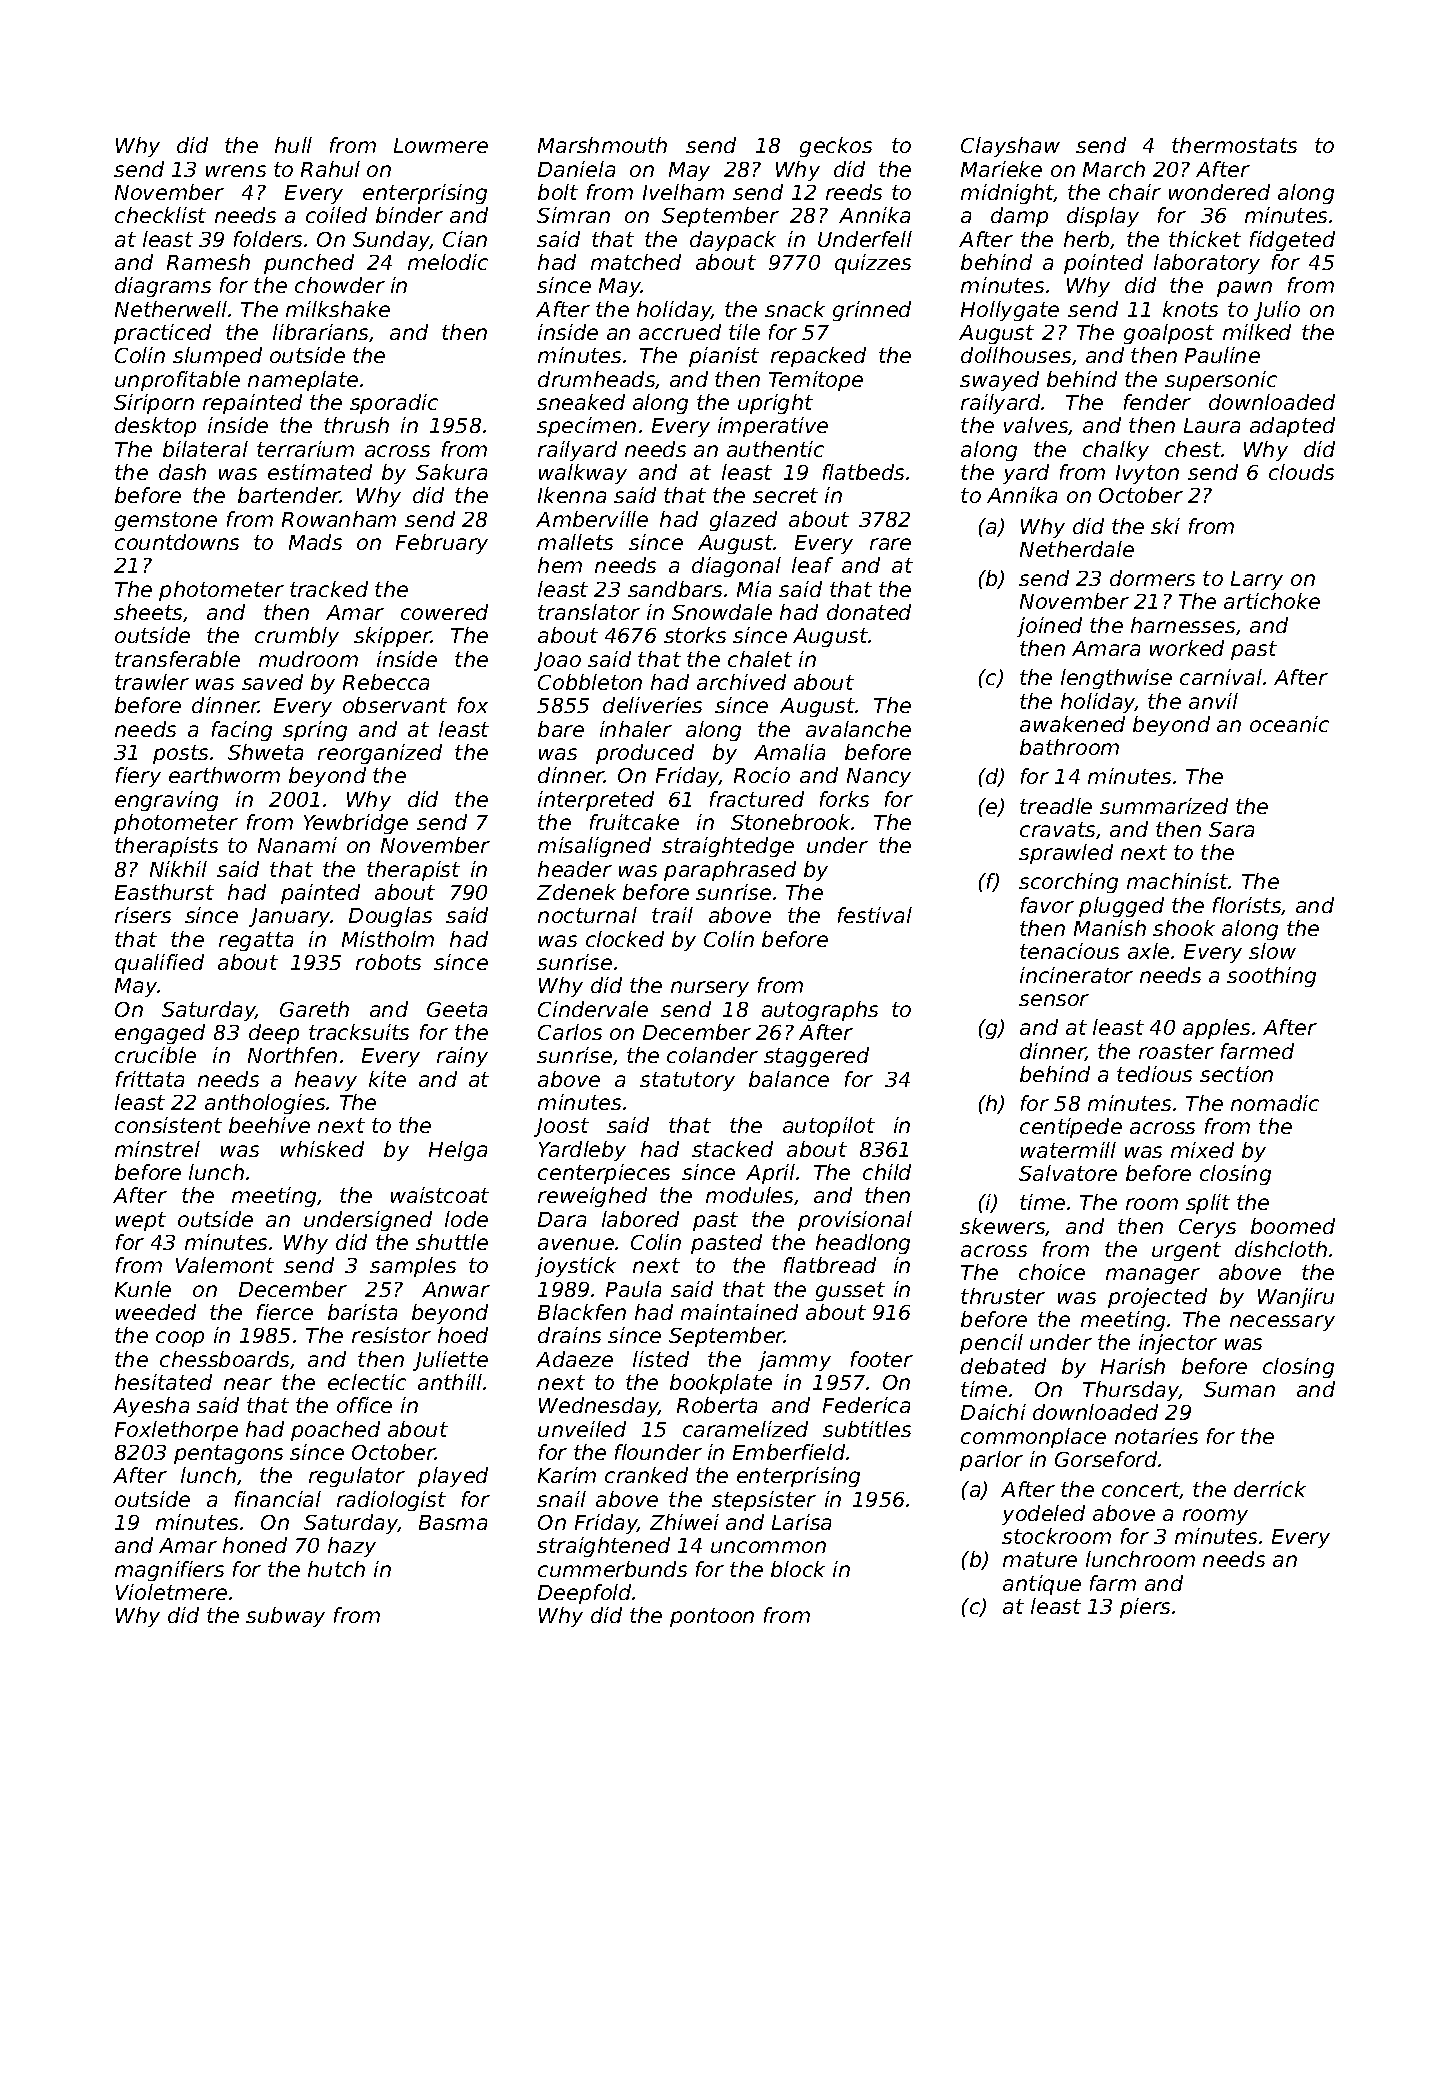 This screenshot has height=2100, width=1450. I want to click on Sunday, so click(391, 241).
